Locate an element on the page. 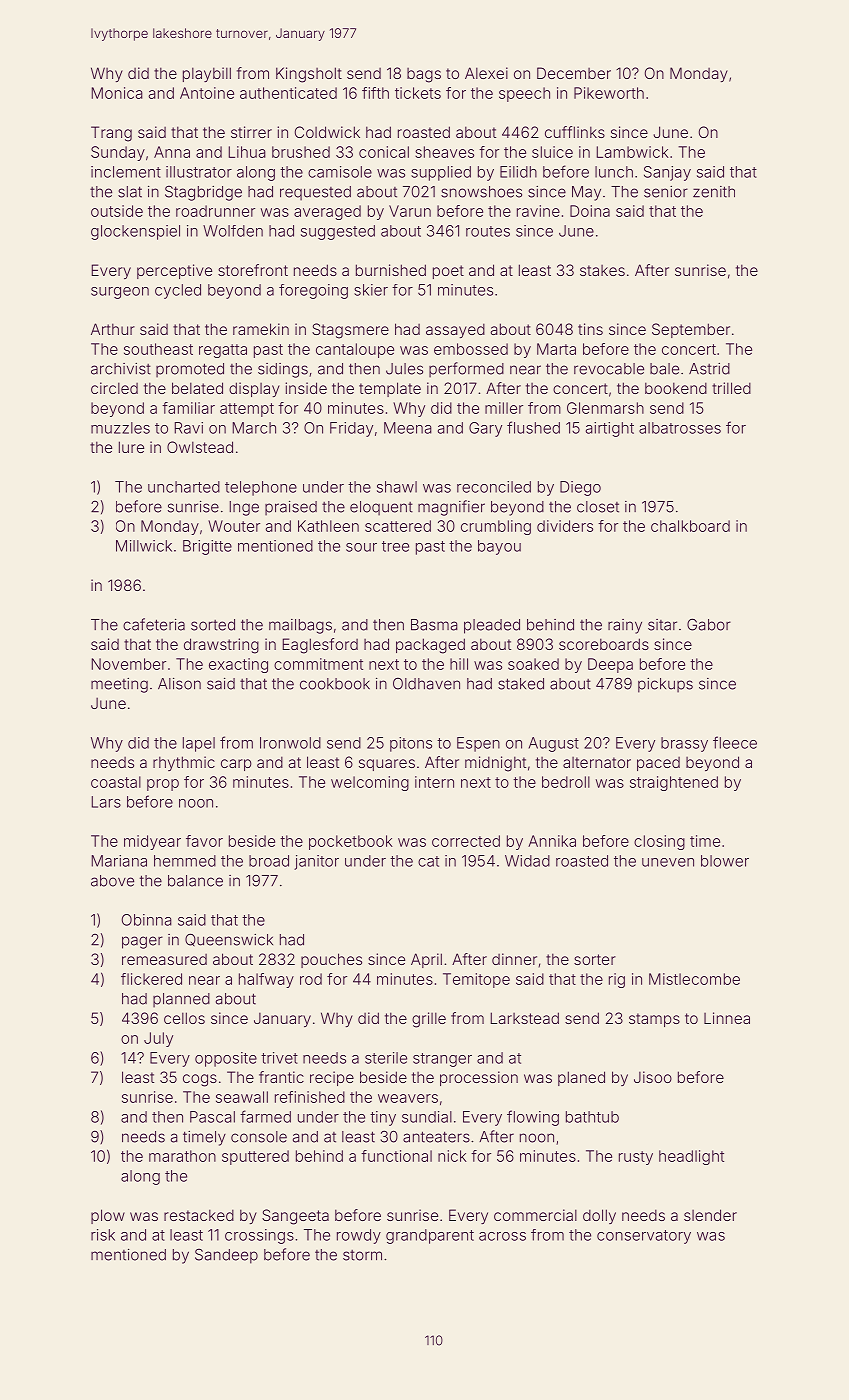  storm is located at coordinates (362, 1255).
